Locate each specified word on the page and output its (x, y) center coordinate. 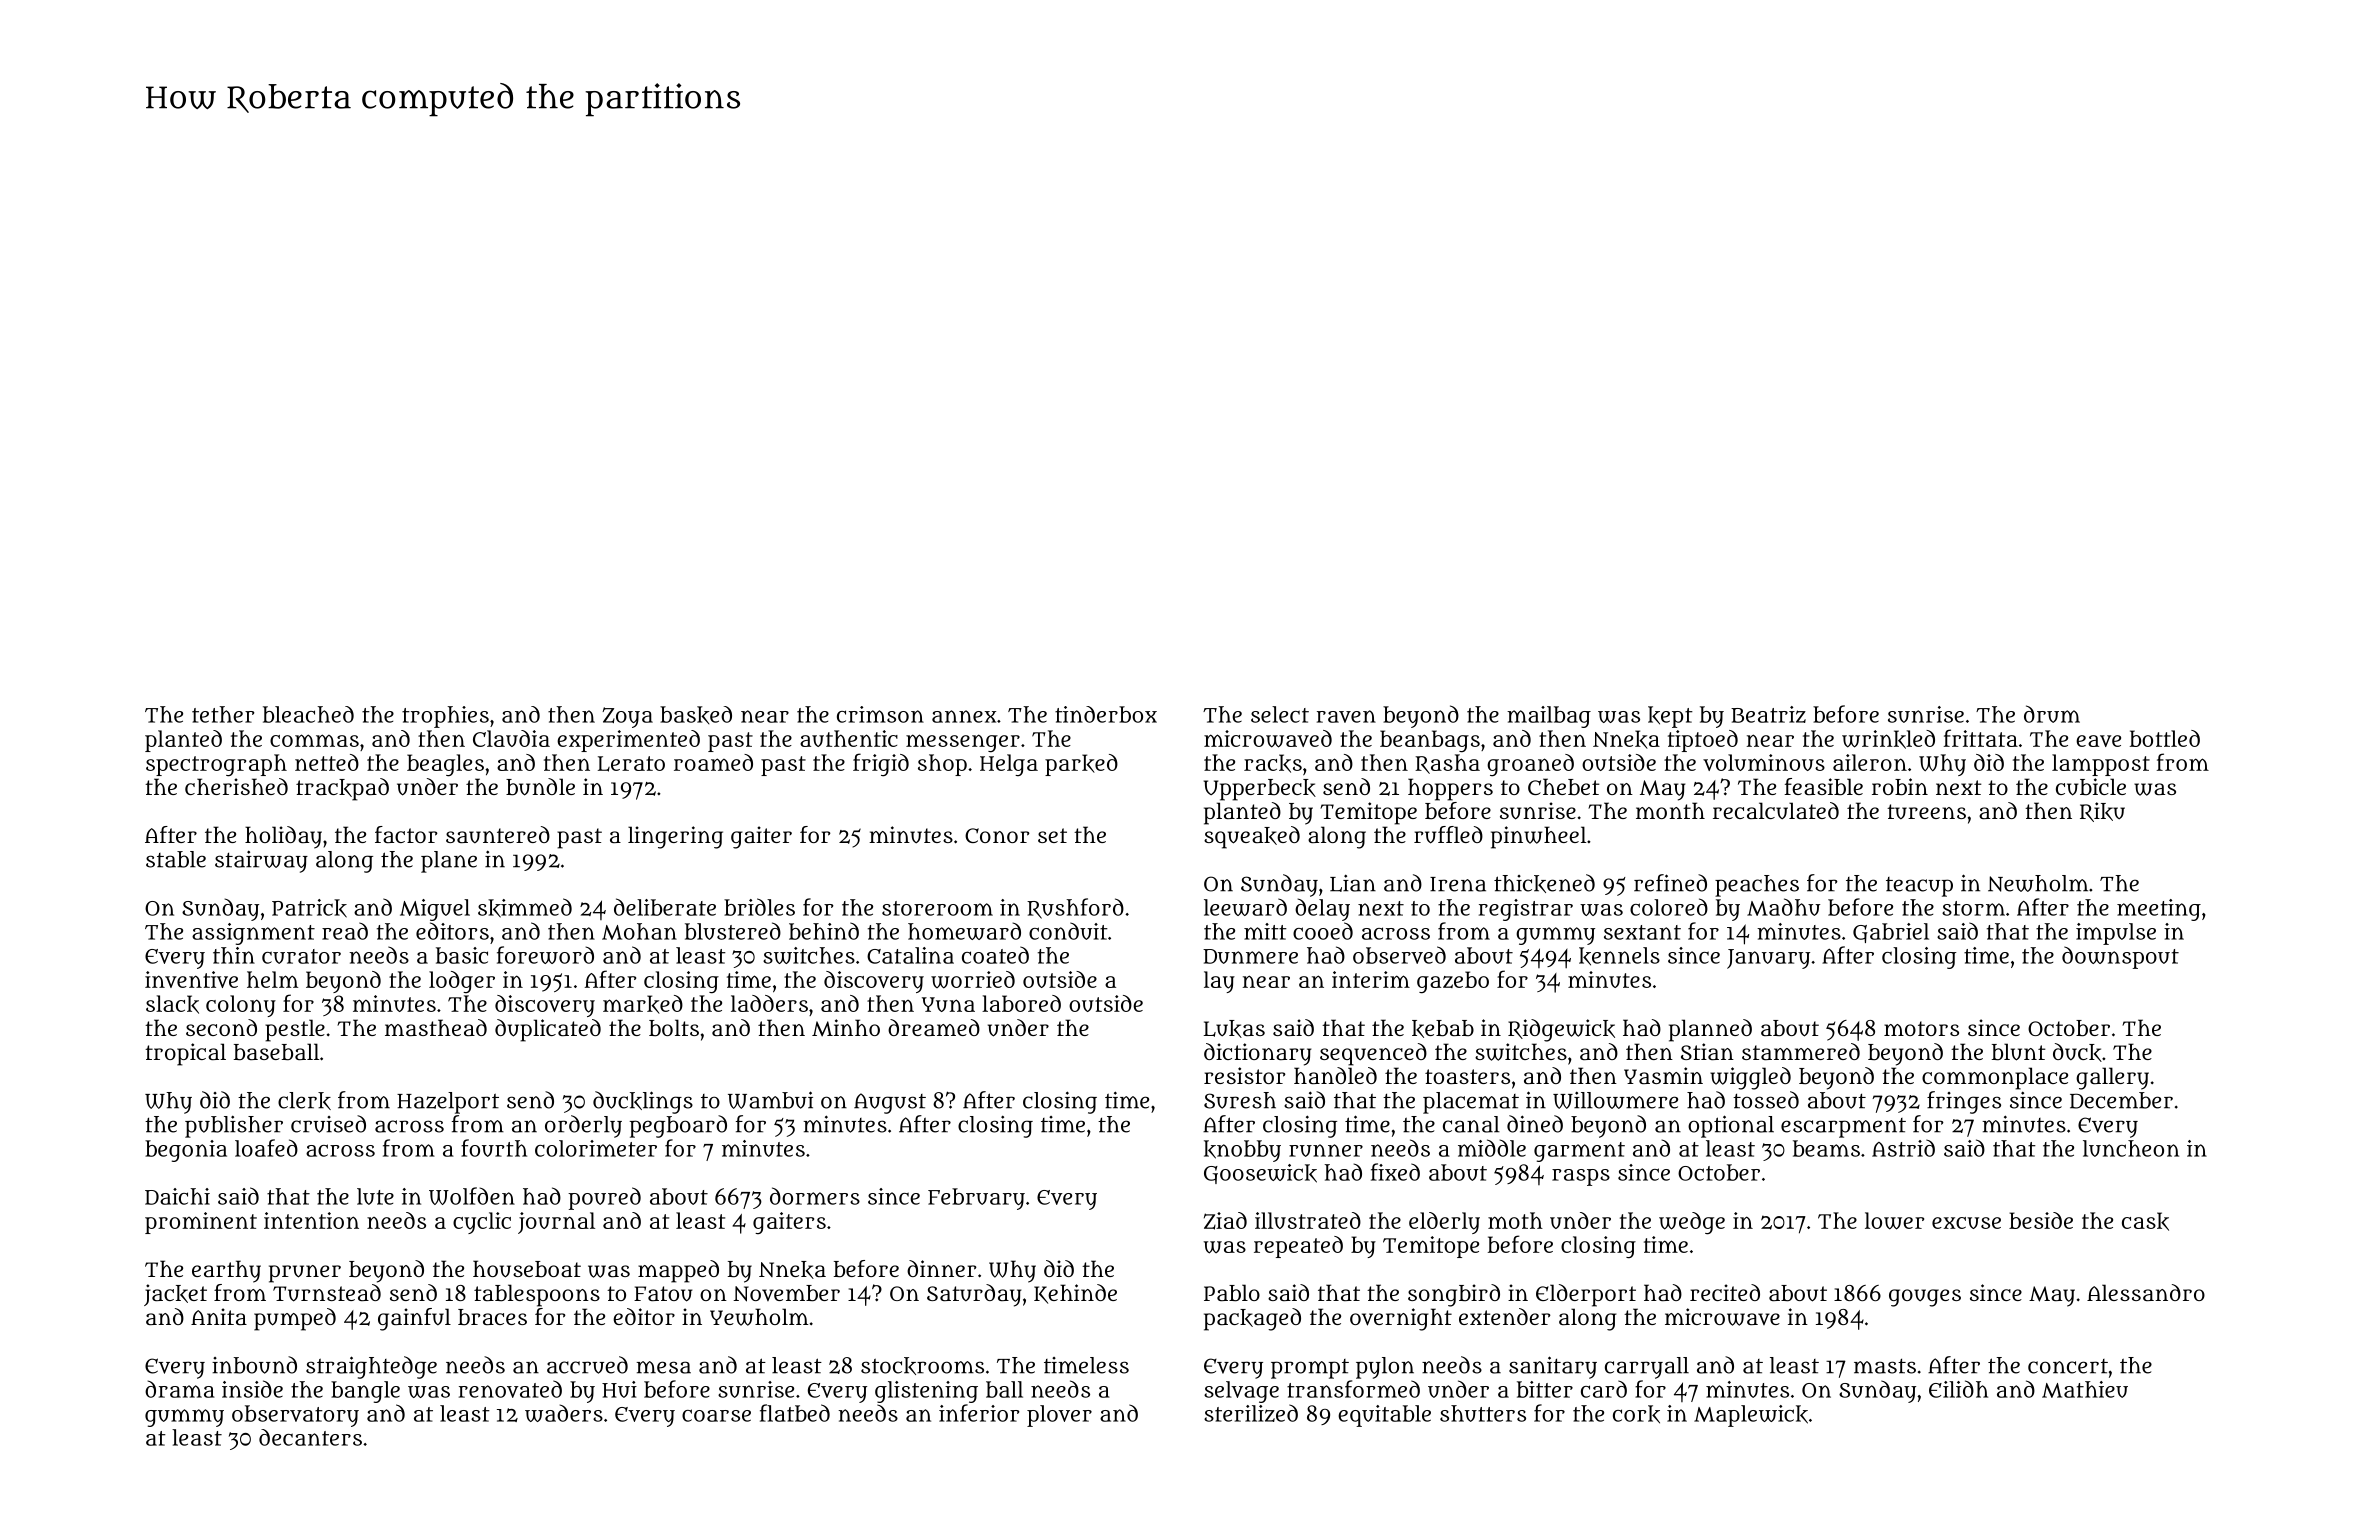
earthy (226, 1271)
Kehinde (1075, 1294)
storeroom (937, 908)
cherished (236, 786)
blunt (2018, 1052)
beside (2041, 1220)
